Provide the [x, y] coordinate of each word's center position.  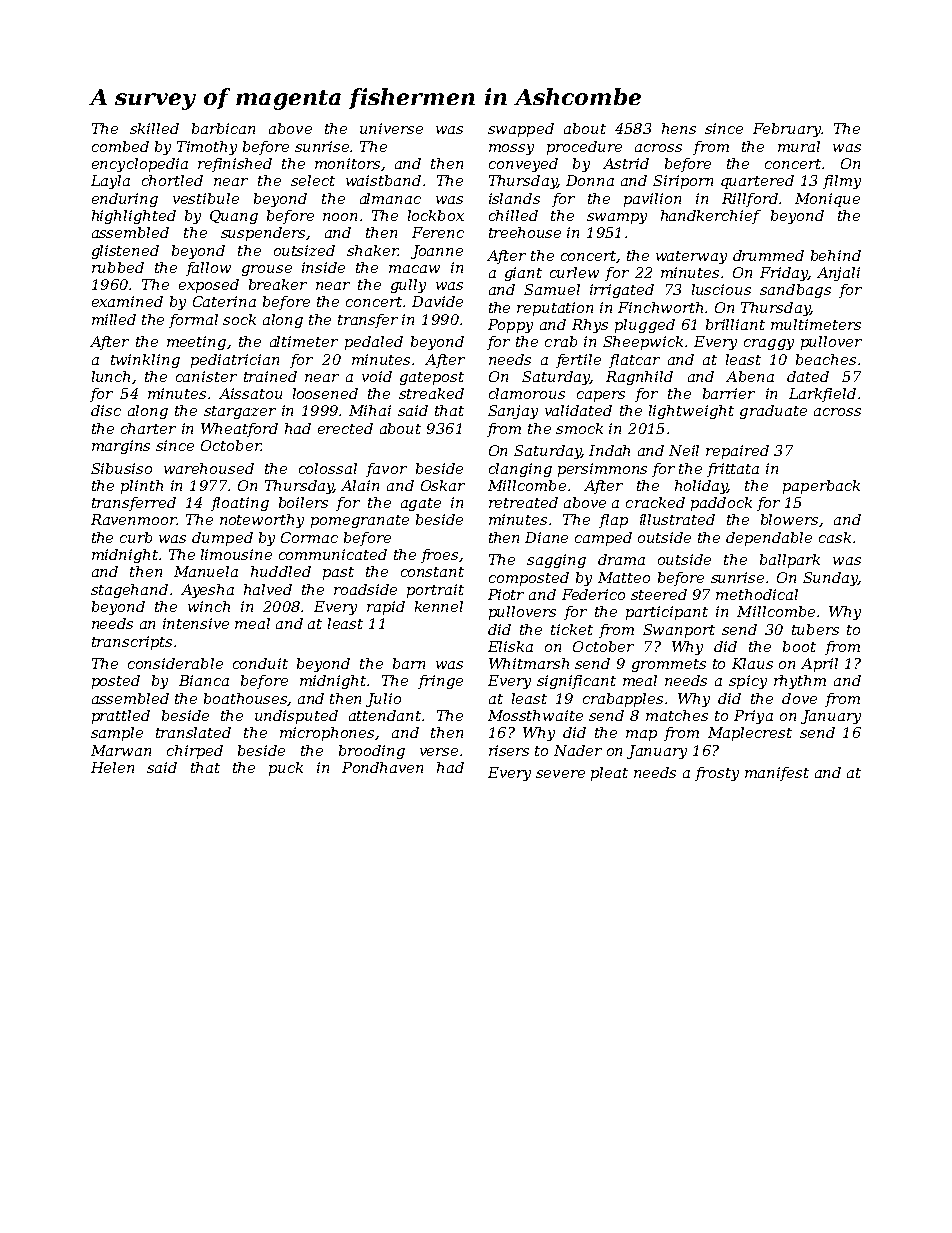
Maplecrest [750, 734]
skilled [154, 128]
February [787, 130]
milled [114, 319]
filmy [842, 182]
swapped [521, 130]
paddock [721, 504]
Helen [112, 767]
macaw [414, 269]
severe [560, 774]
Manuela [206, 571]
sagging [556, 561]
